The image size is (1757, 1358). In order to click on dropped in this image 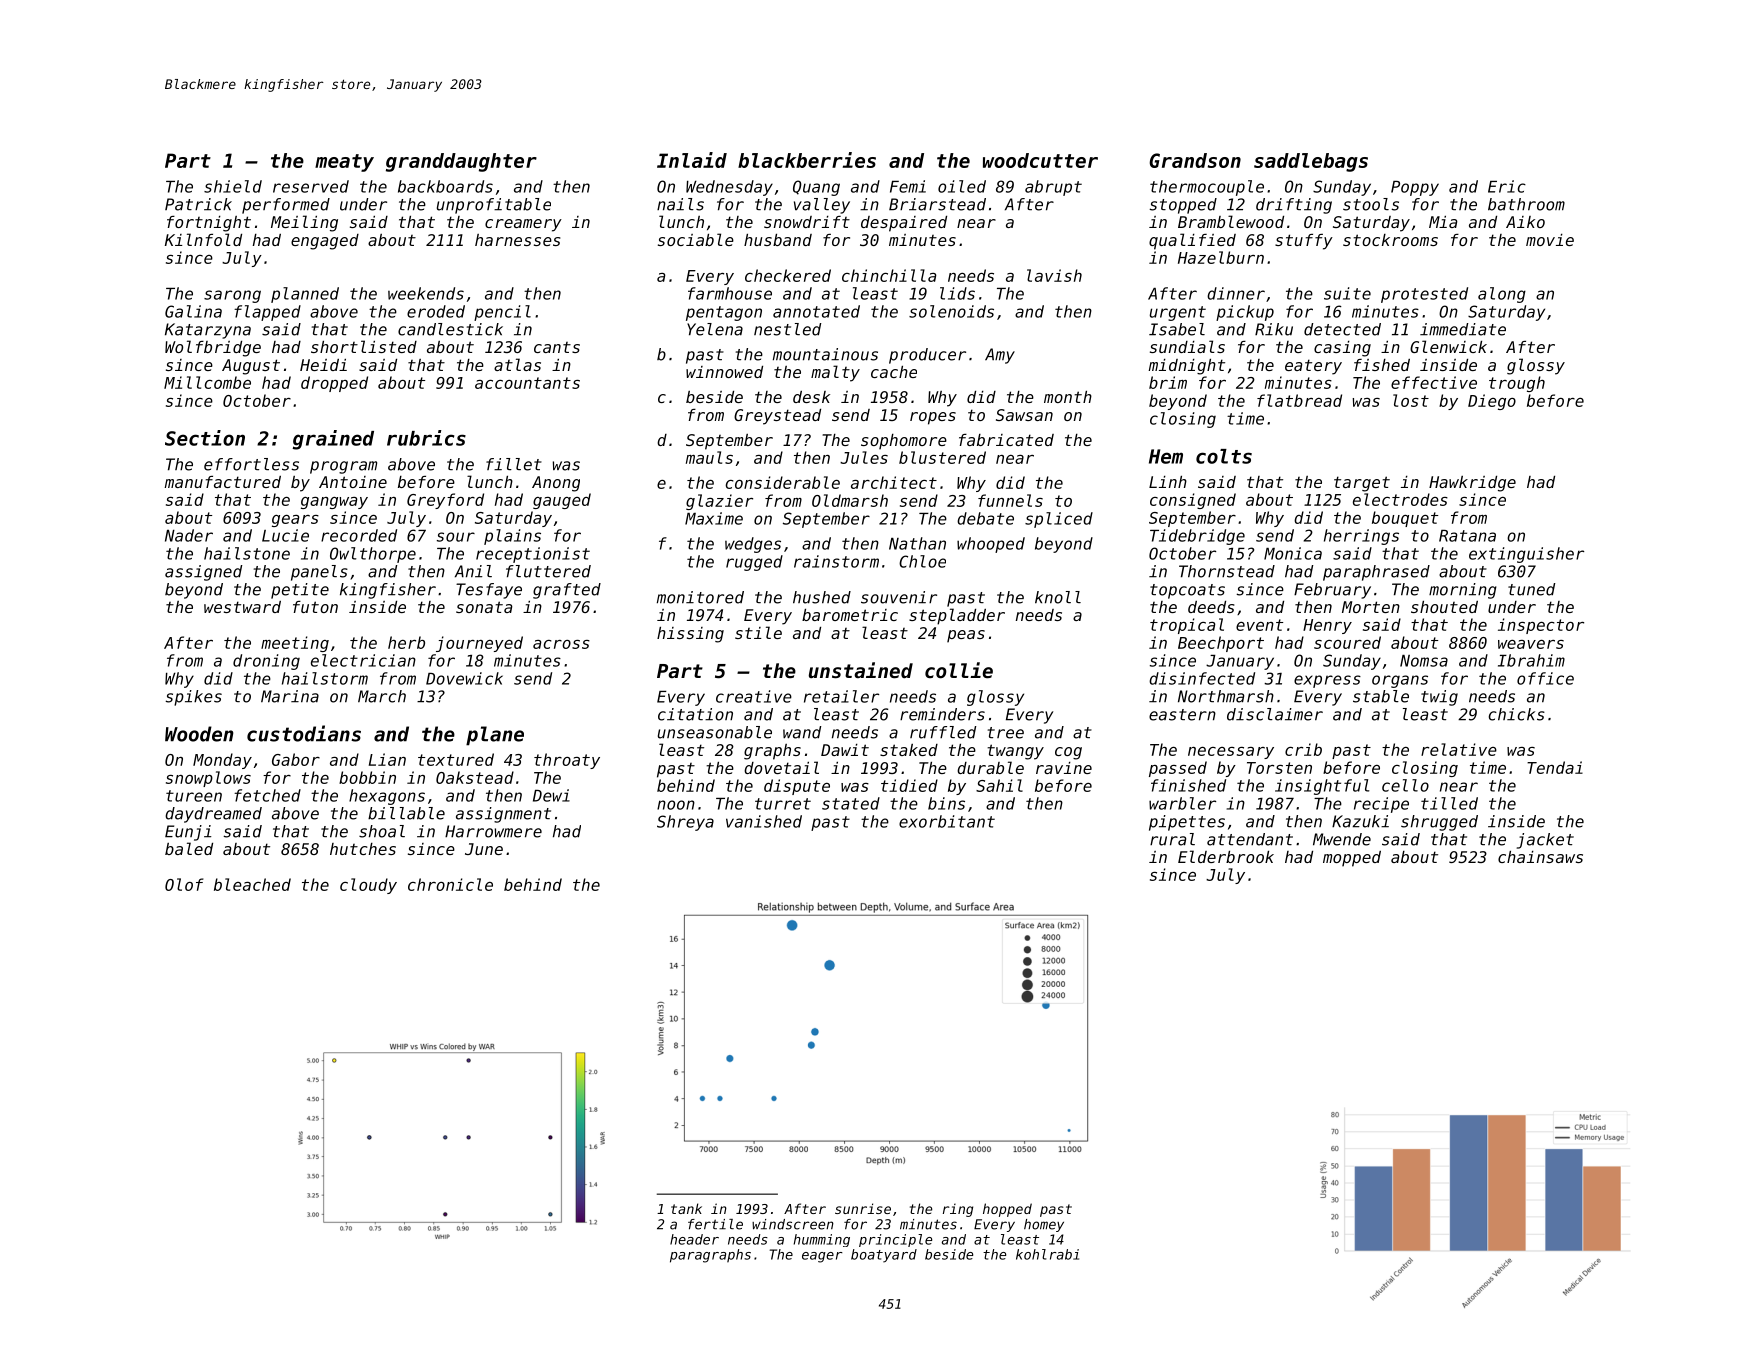, I will do `click(334, 384)`.
